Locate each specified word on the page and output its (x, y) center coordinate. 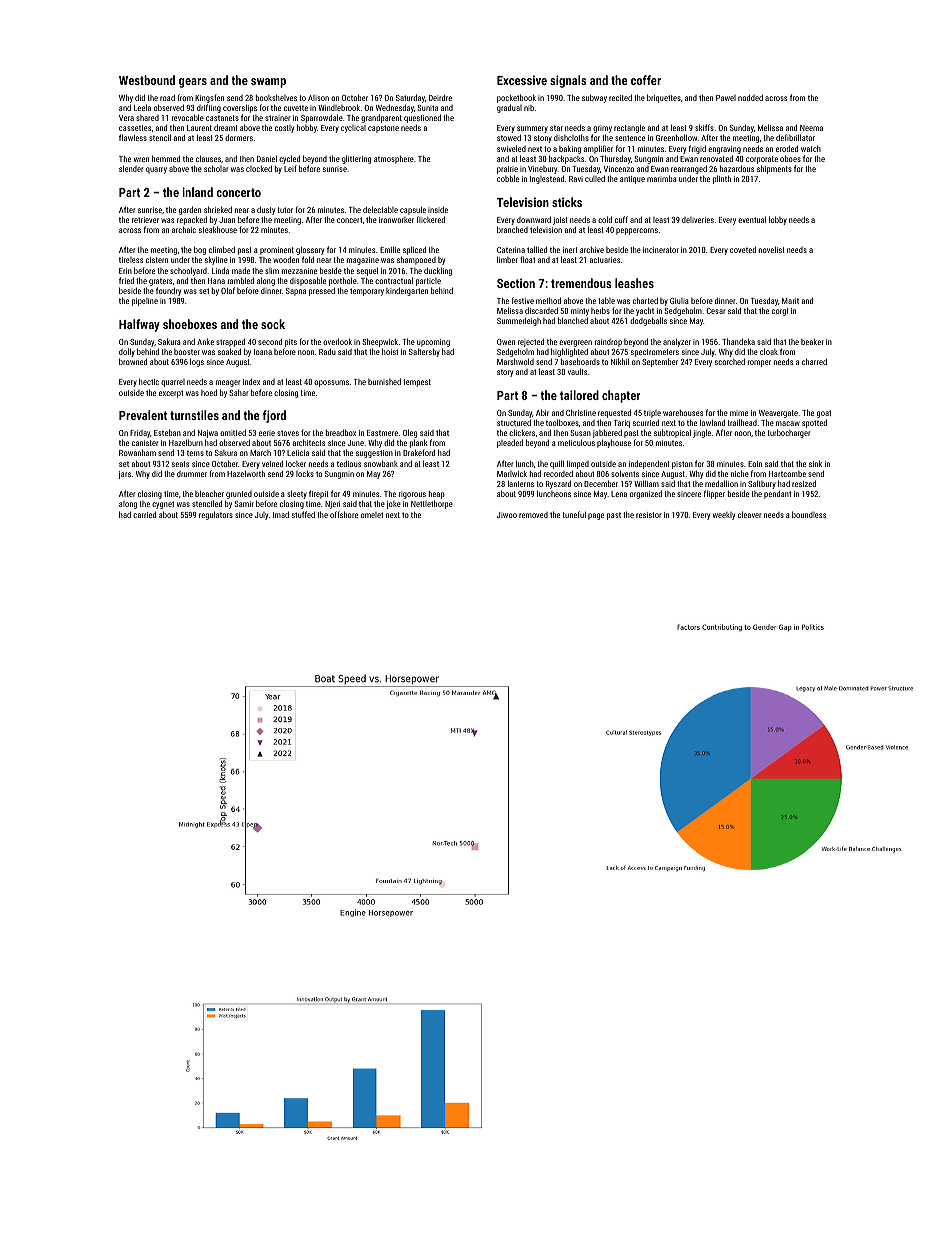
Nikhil (620, 361)
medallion (721, 483)
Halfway (139, 325)
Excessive (522, 80)
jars (125, 475)
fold (308, 259)
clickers (522, 432)
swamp (268, 83)
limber (507, 259)
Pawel (726, 98)
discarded (541, 310)
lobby (778, 220)
